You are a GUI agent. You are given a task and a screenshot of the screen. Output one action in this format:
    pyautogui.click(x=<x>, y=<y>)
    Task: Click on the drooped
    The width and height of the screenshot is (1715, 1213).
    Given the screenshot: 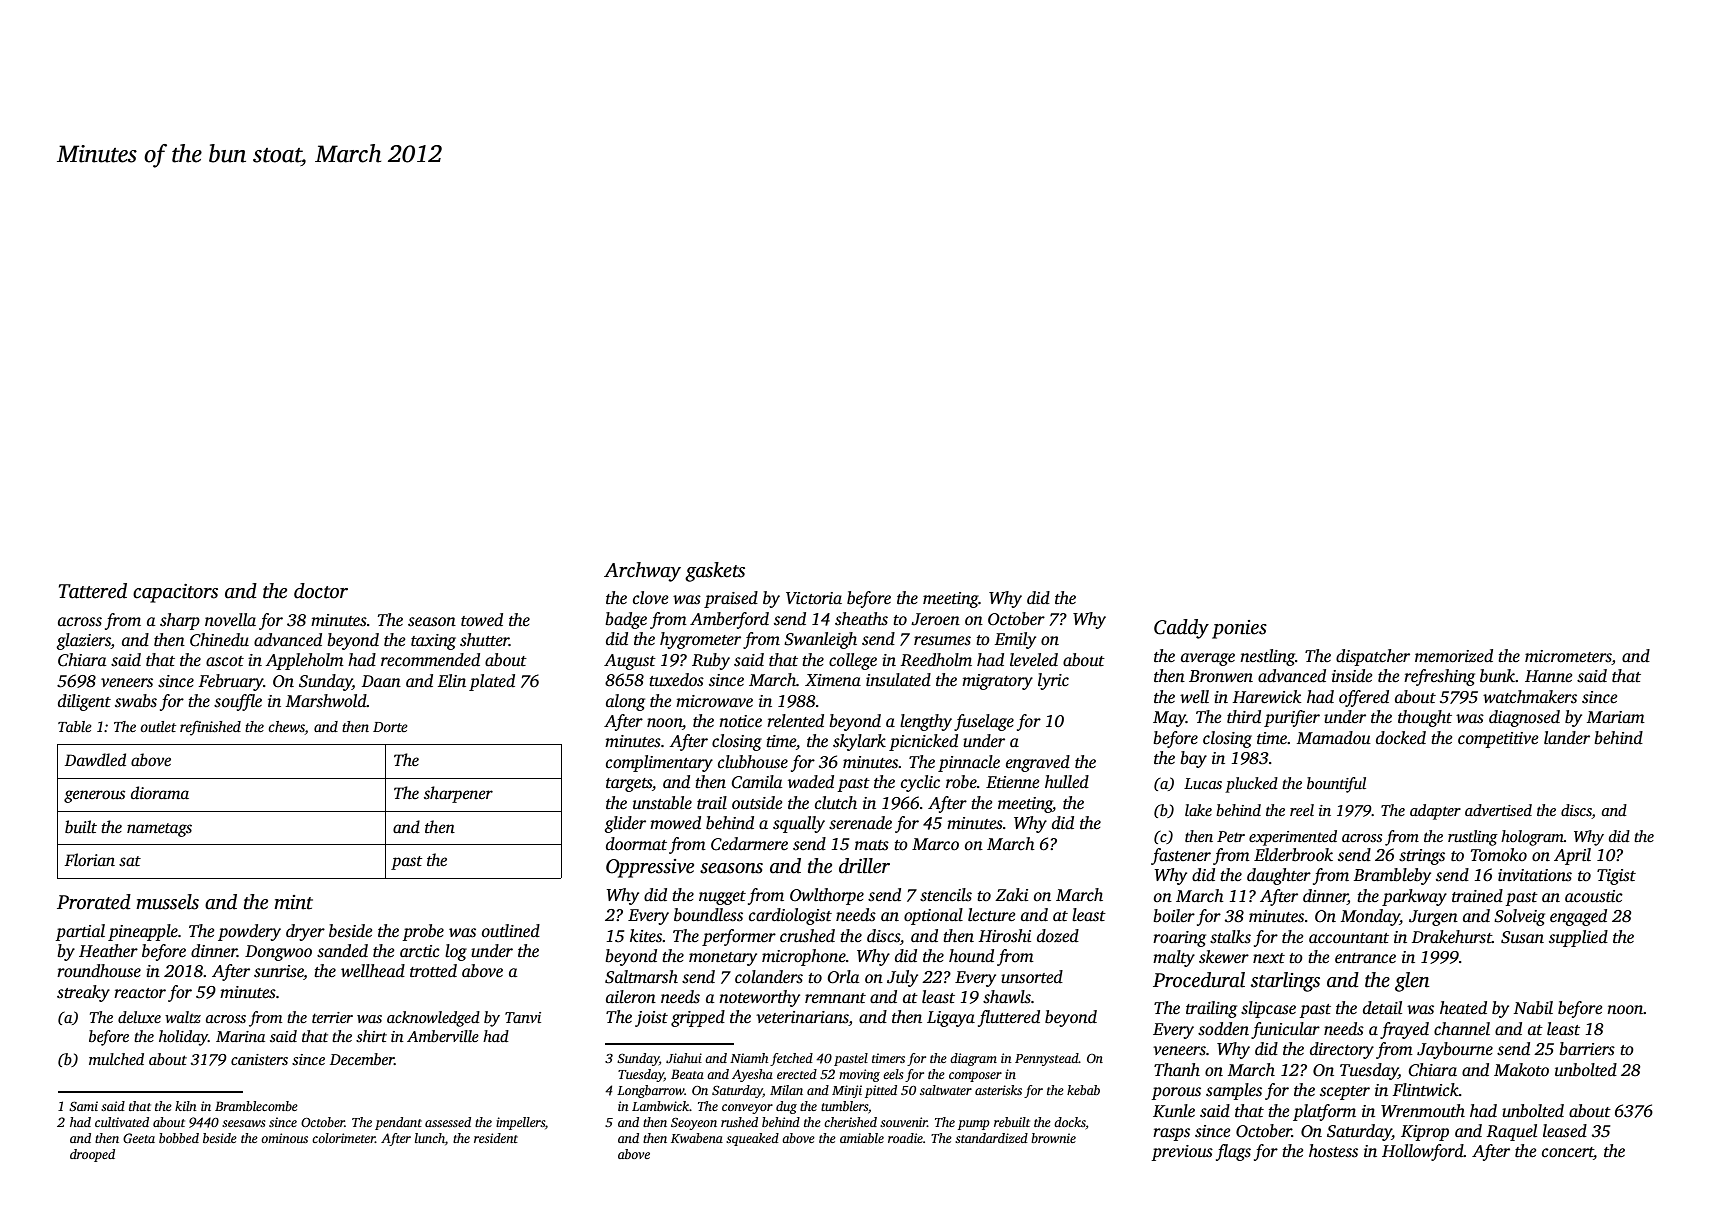 What is the action you would take?
    pyautogui.click(x=92, y=1155)
